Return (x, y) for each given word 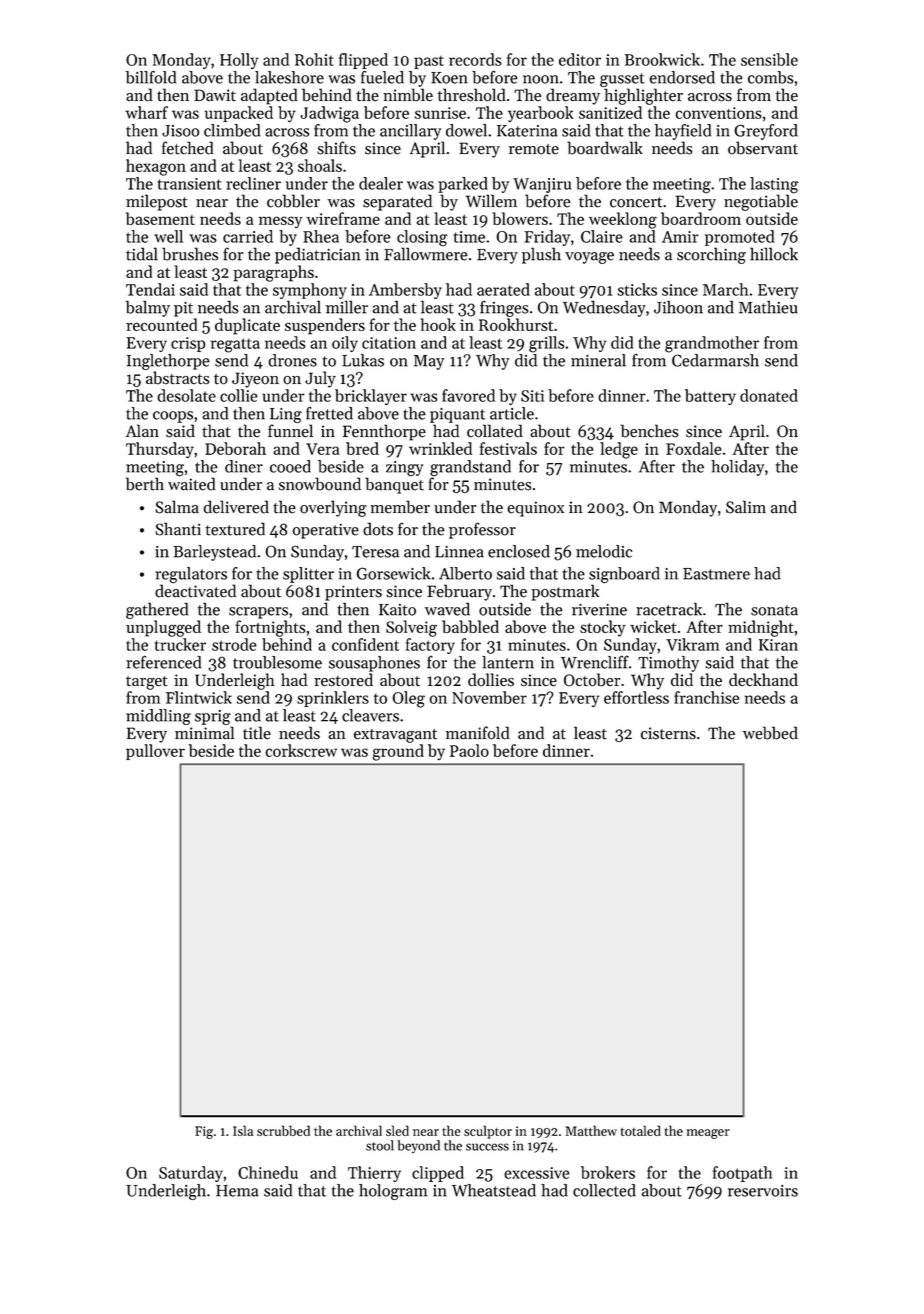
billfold (151, 77)
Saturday (191, 1174)
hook (438, 324)
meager (708, 1134)
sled (397, 1130)
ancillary (410, 132)
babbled (470, 626)
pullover (155, 752)
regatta (235, 345)
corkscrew (301, 750)
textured (235, 529)
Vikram (692, 644)
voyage (589, 258)
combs (770, 77)
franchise (706, 697)
